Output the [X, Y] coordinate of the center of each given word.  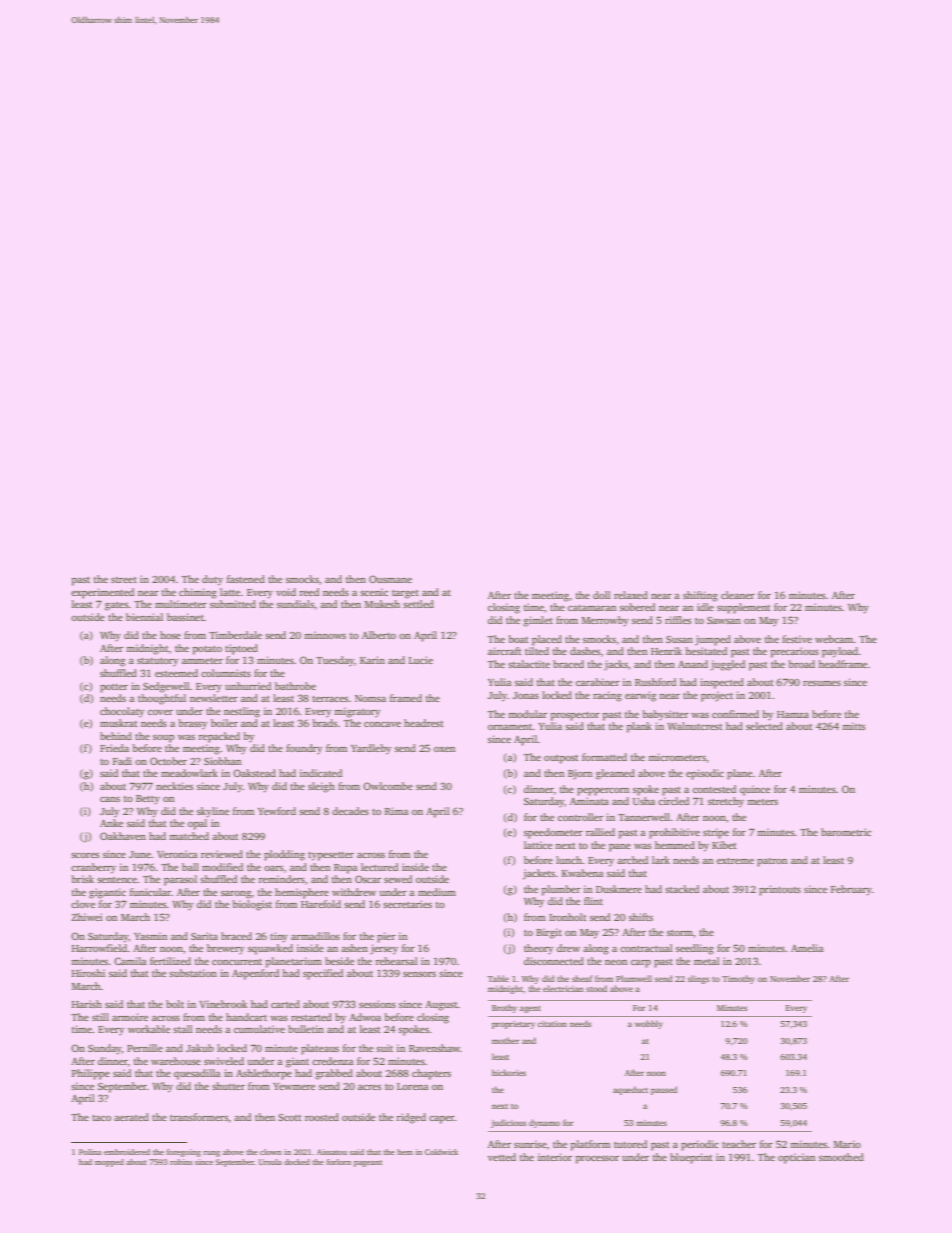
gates [116, 606]
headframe [842, 664]
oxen [445, 749]
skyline [213, 812]
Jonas [526, 695]
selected [764, 726]
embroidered [127, 1152]
